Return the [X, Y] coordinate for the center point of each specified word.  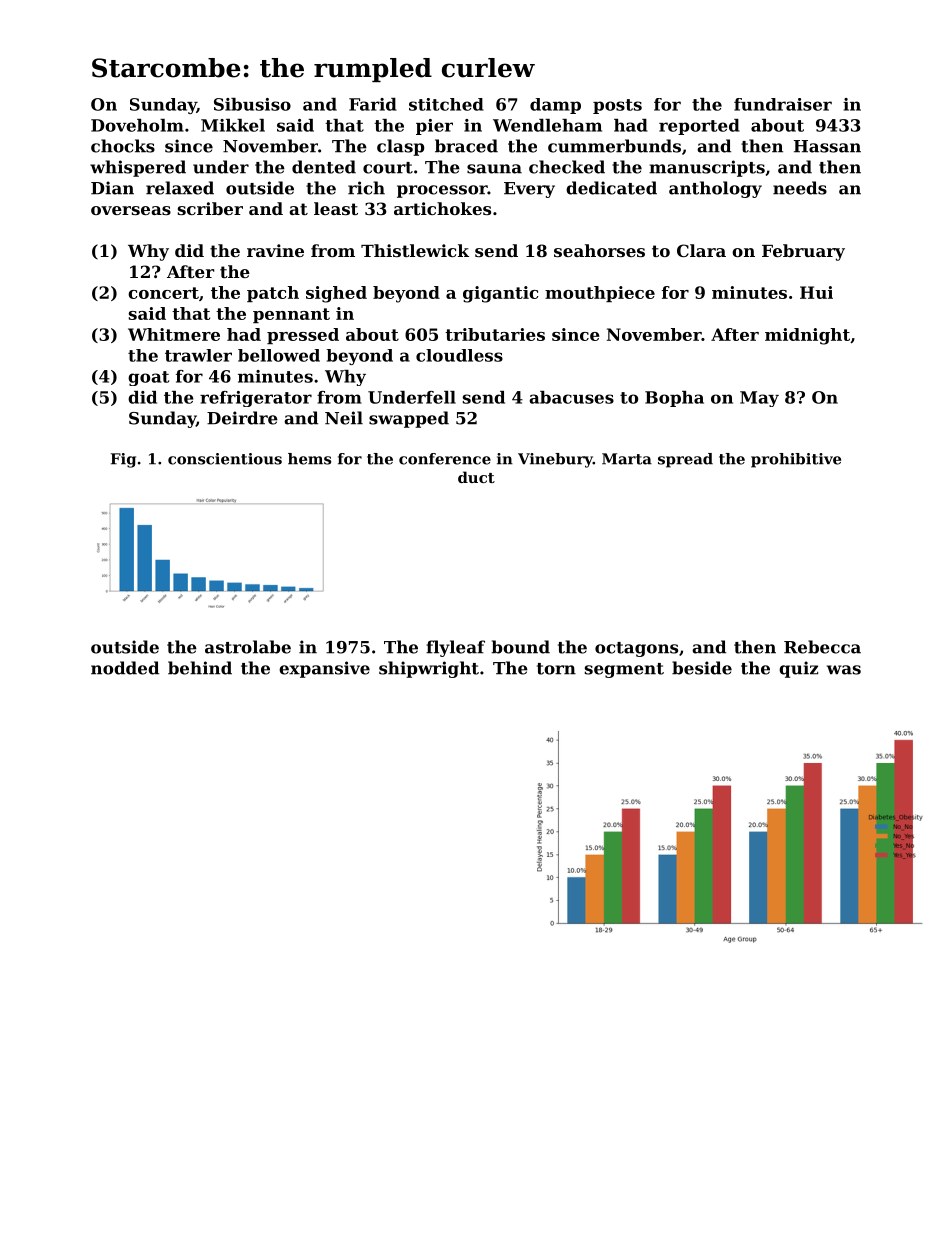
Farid [373, 104]
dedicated [611, 188]
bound [520, 647]
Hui [816, 292]
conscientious [225, 459]
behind [200, 668]
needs [800, 188]
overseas [131, 210]
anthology [715, 189]
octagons [636, 649]
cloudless [459, 355]
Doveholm [137, 125]
